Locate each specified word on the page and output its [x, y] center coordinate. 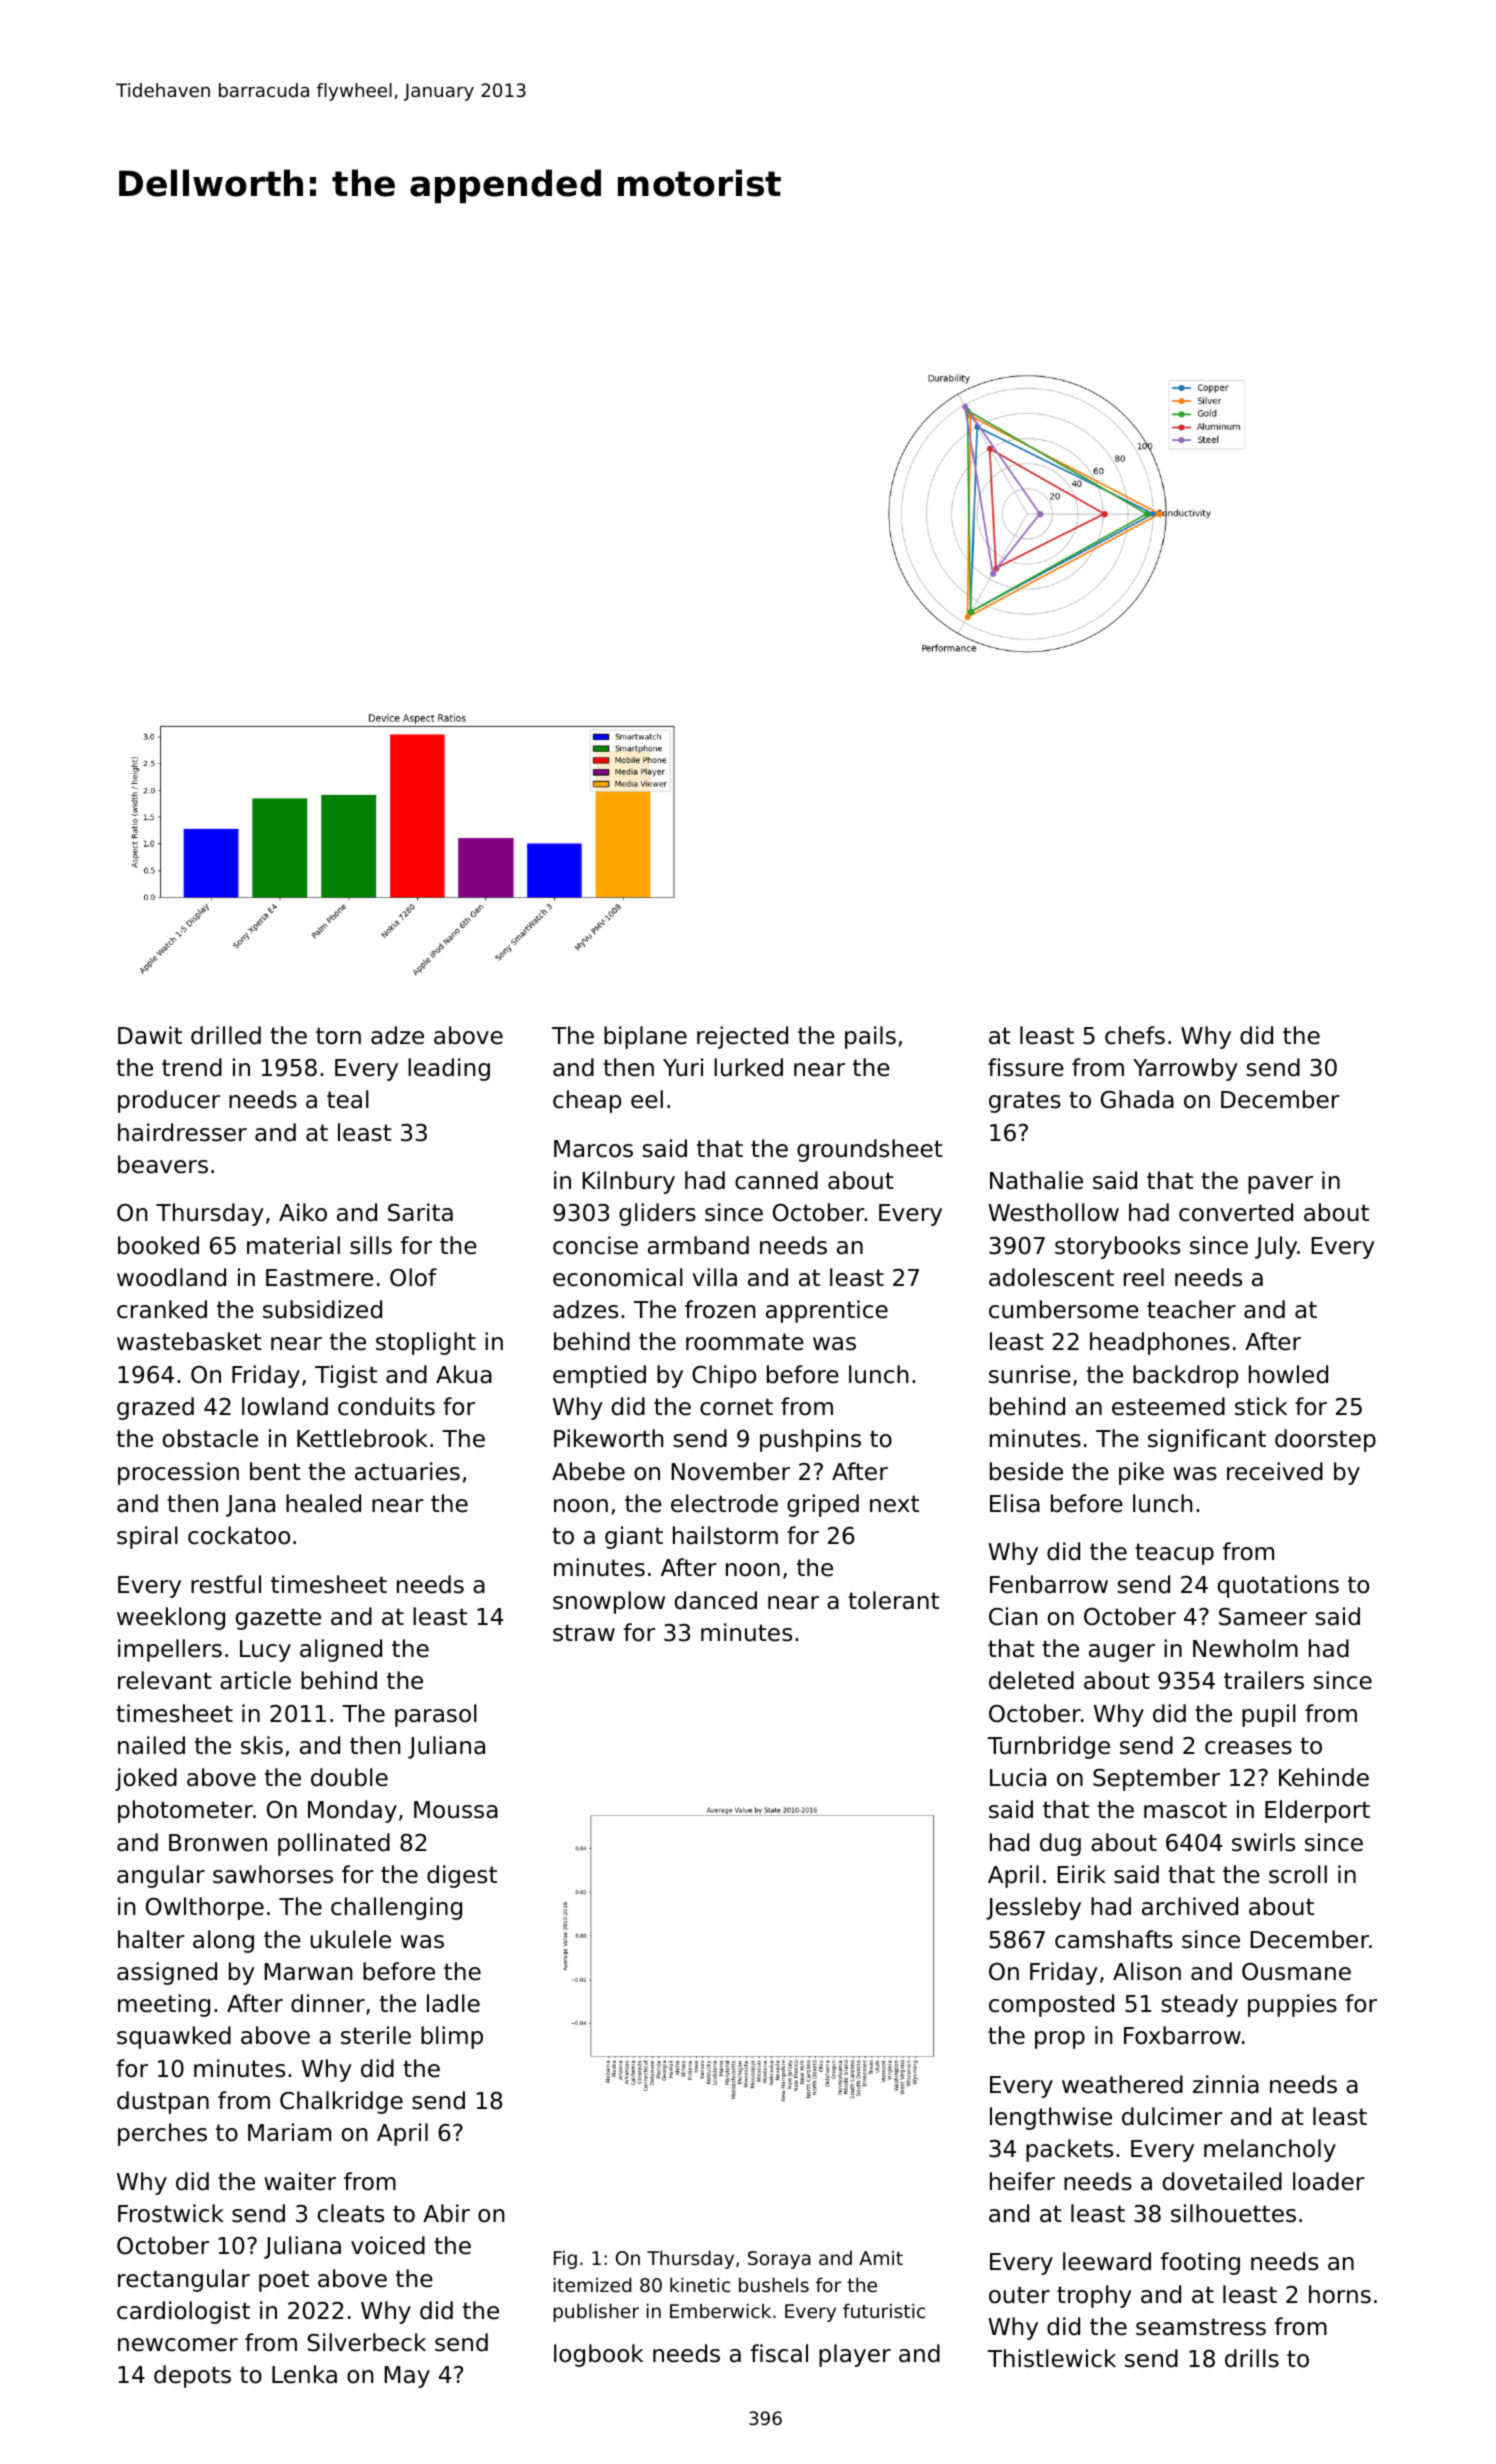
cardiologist [183, 2312]
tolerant [893, 1600]
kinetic [700, 2284]
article [255, 1680]
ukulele [350, 1939]
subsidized [322, 1309]
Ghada [1137, 1099]
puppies [1292, 2005]
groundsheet [870, 1150]
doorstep [1325, 1440]
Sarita [420, 1212]
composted [1051, 2005]
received [1275, 1471]
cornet [736, 1407]
